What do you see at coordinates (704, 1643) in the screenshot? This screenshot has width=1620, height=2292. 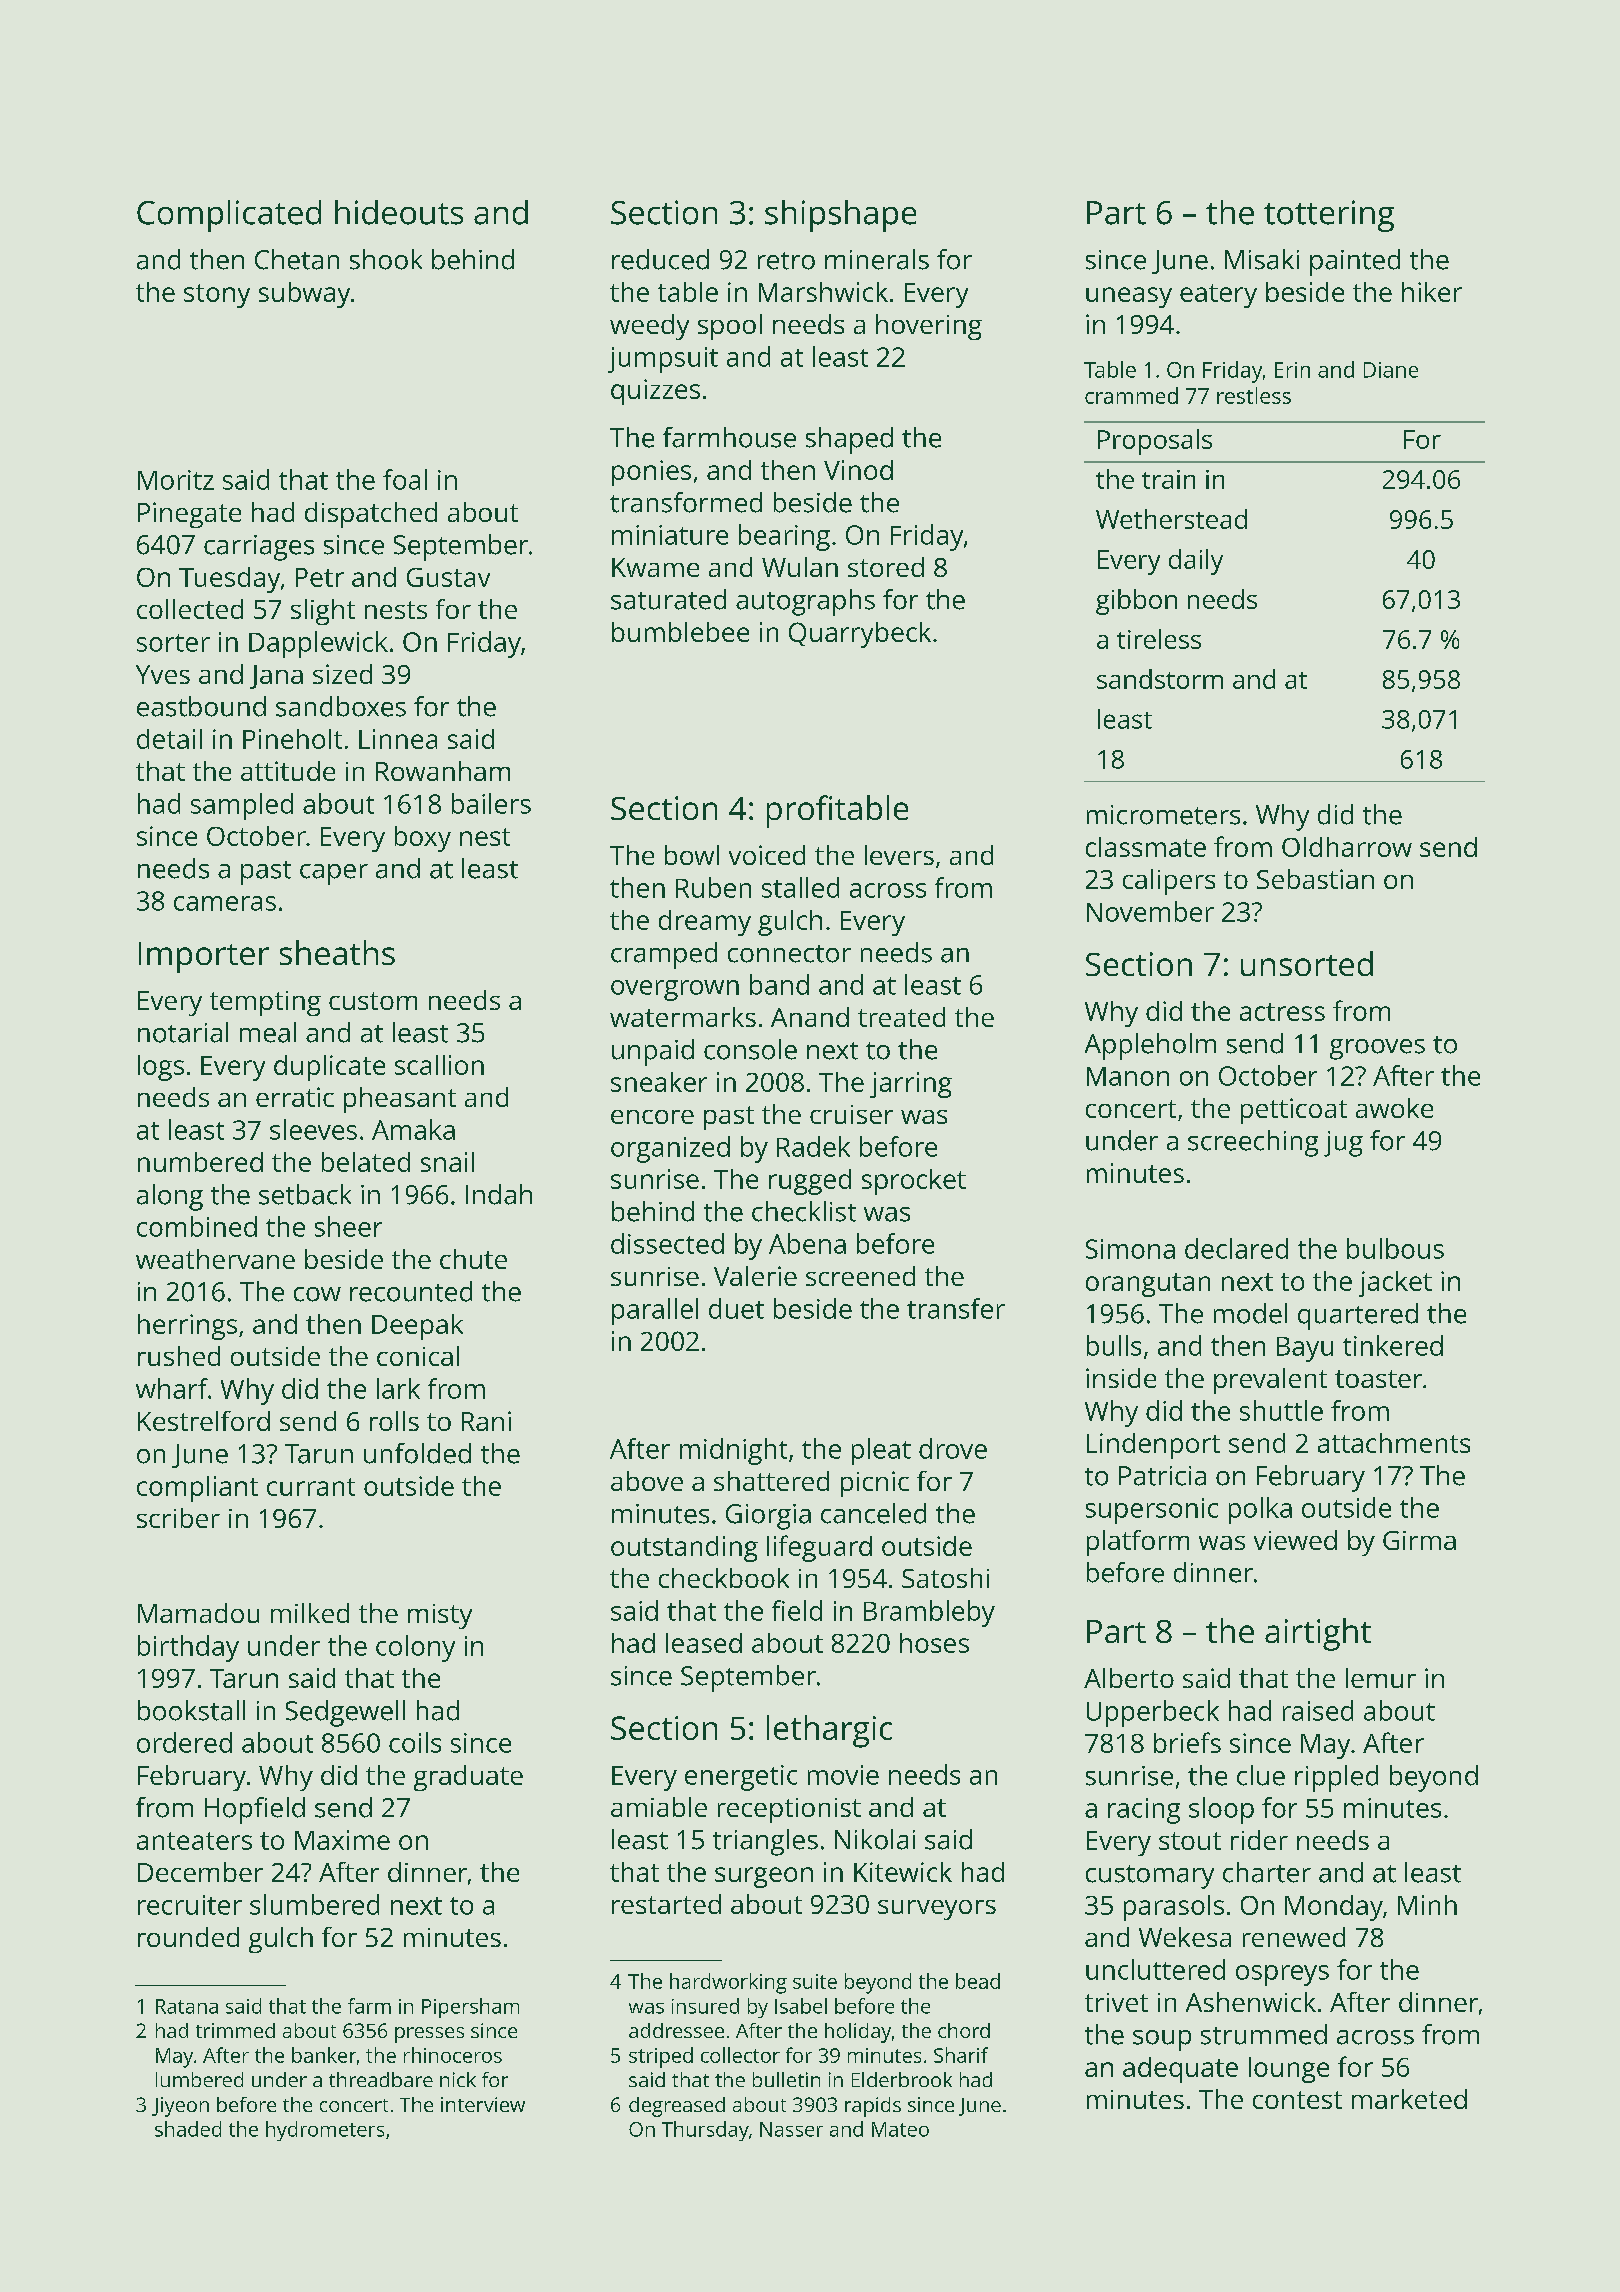 I see `leased` at bounding box center [704, 1643].
